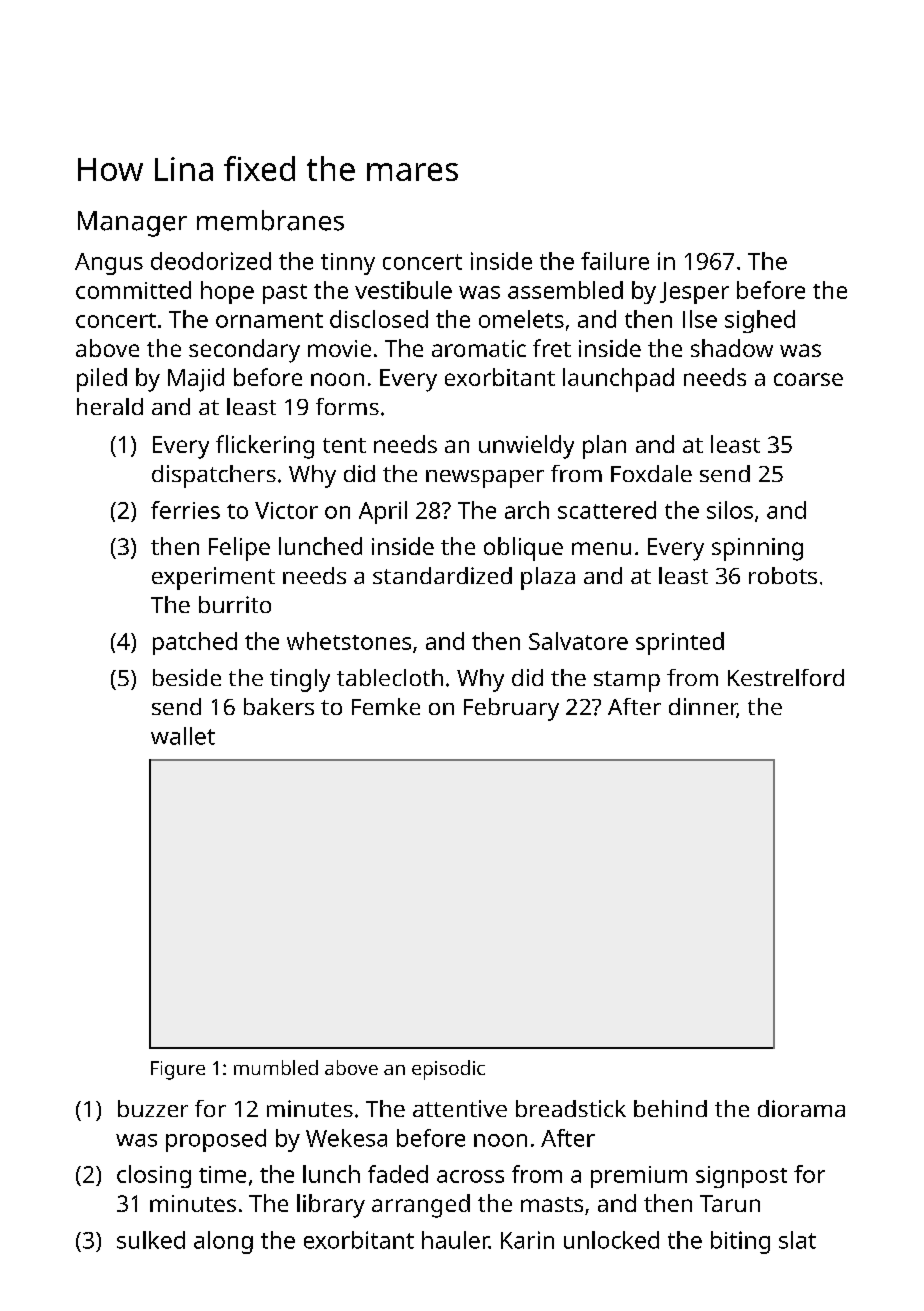 The height and width of the screenshot is (1311, 924). I want to click on oblique, so click(523, 549).
